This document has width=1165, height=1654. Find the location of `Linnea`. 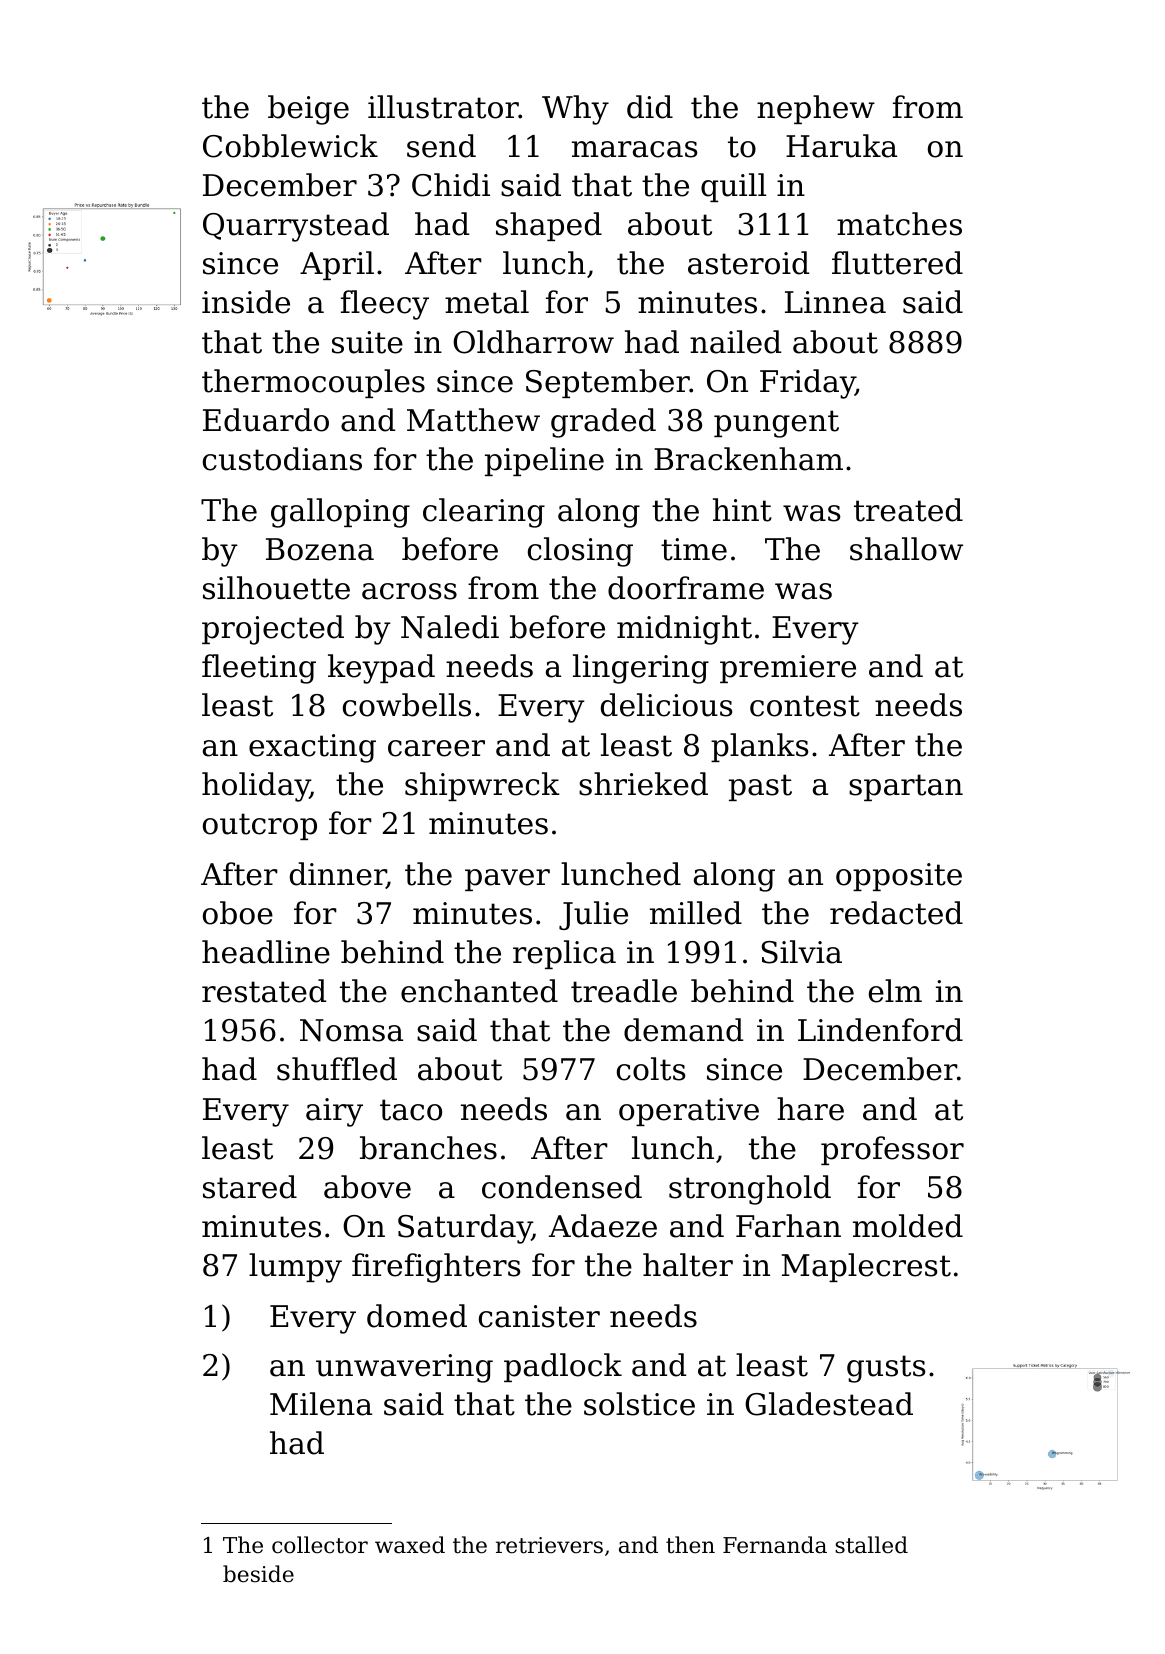

Linnea is located at coordinates (835, 302).
